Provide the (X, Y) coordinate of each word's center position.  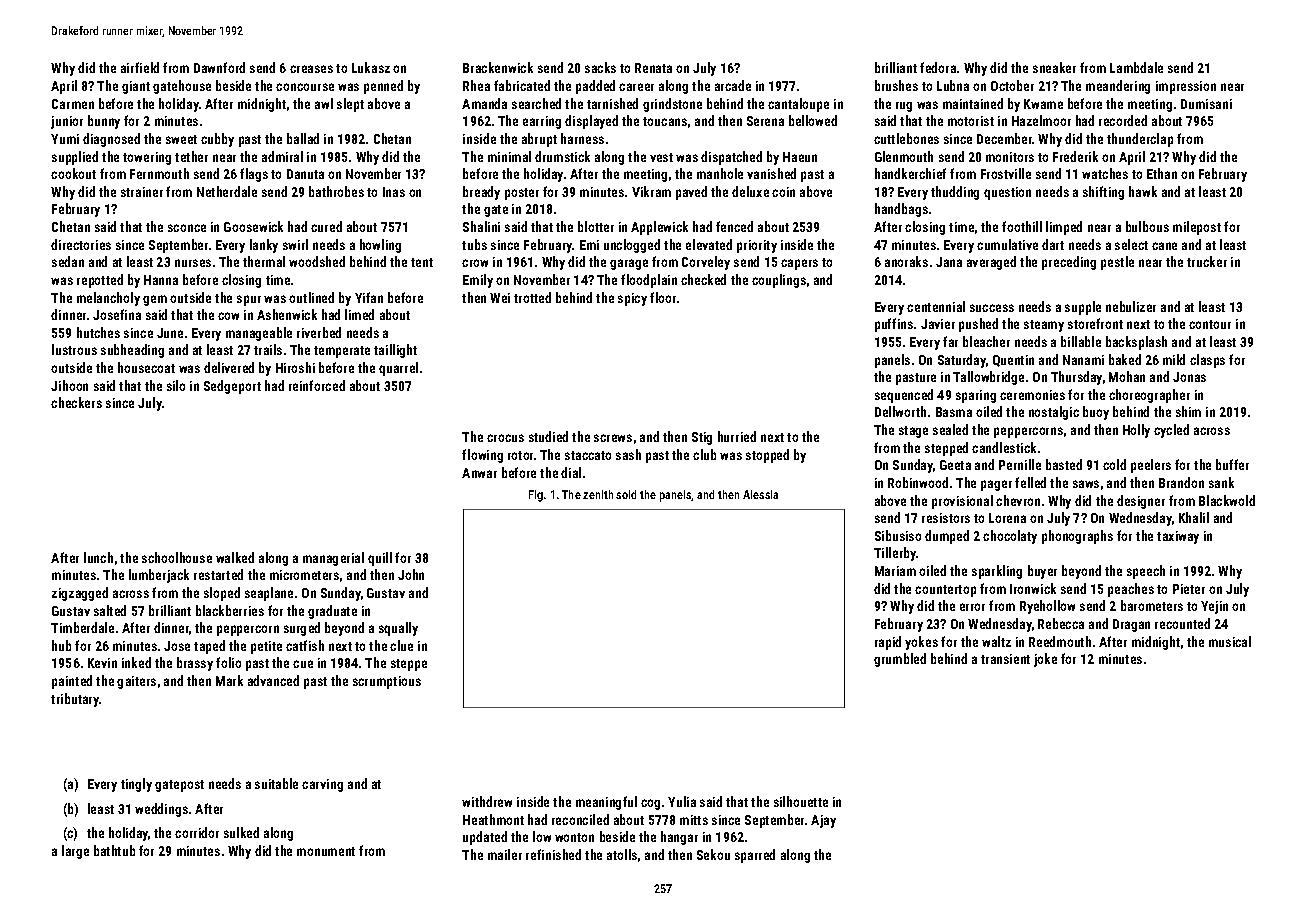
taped (209, 647)
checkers (76, 402)
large (75, 852)
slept (350, 105)
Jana (949, 262)
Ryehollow (1047, 607)
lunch (98, 557)
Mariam (895, 571)
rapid (888, 643)
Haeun (800, 157)
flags (254, 175)
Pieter (1189, 589)
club (704, 454)
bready (481, 193)
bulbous (1147, 226)
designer (1141, 502)
